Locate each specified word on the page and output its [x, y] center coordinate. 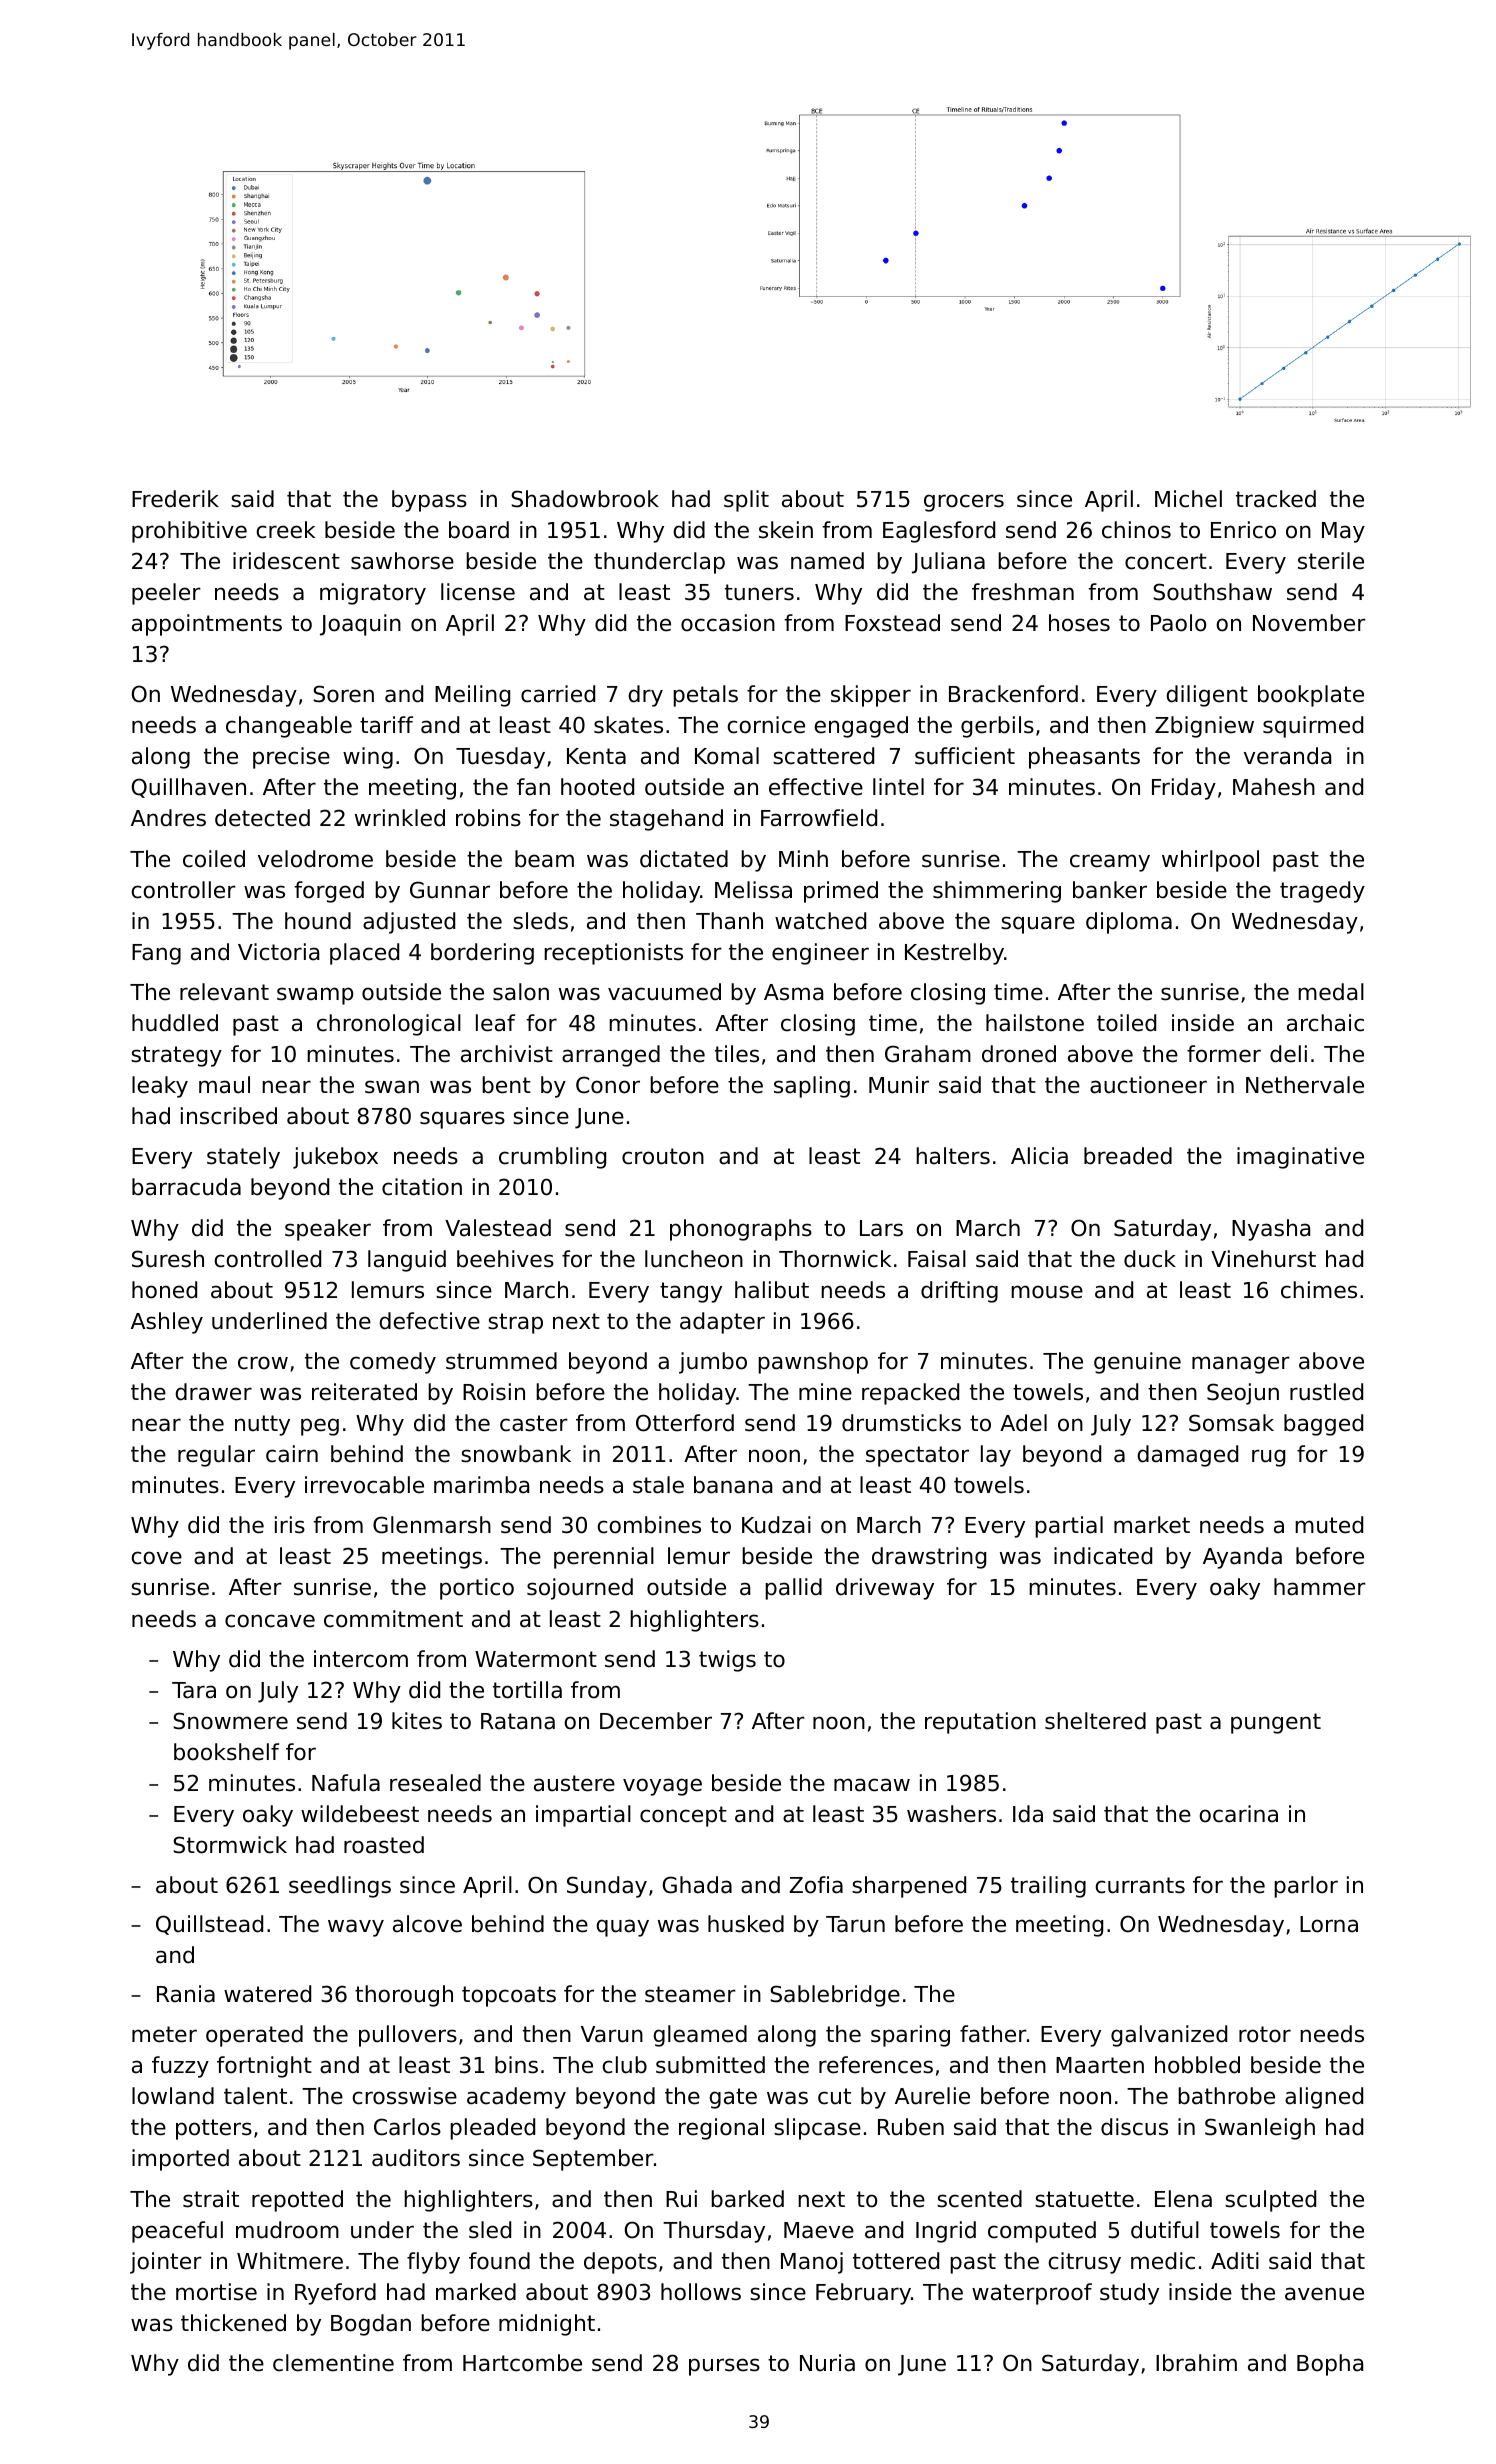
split [746, 501]
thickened [233, 2323]
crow [263, 1363]
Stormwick [230, 1845]
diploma [1129, 923]
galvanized [1169, 2036]
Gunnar [450, 890]
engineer [820, 954]
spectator [917, 1456]
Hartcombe [522, 2363]
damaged [1187, 1456]
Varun [612, 2034]
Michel [1188, 499]
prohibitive [189, 532]
